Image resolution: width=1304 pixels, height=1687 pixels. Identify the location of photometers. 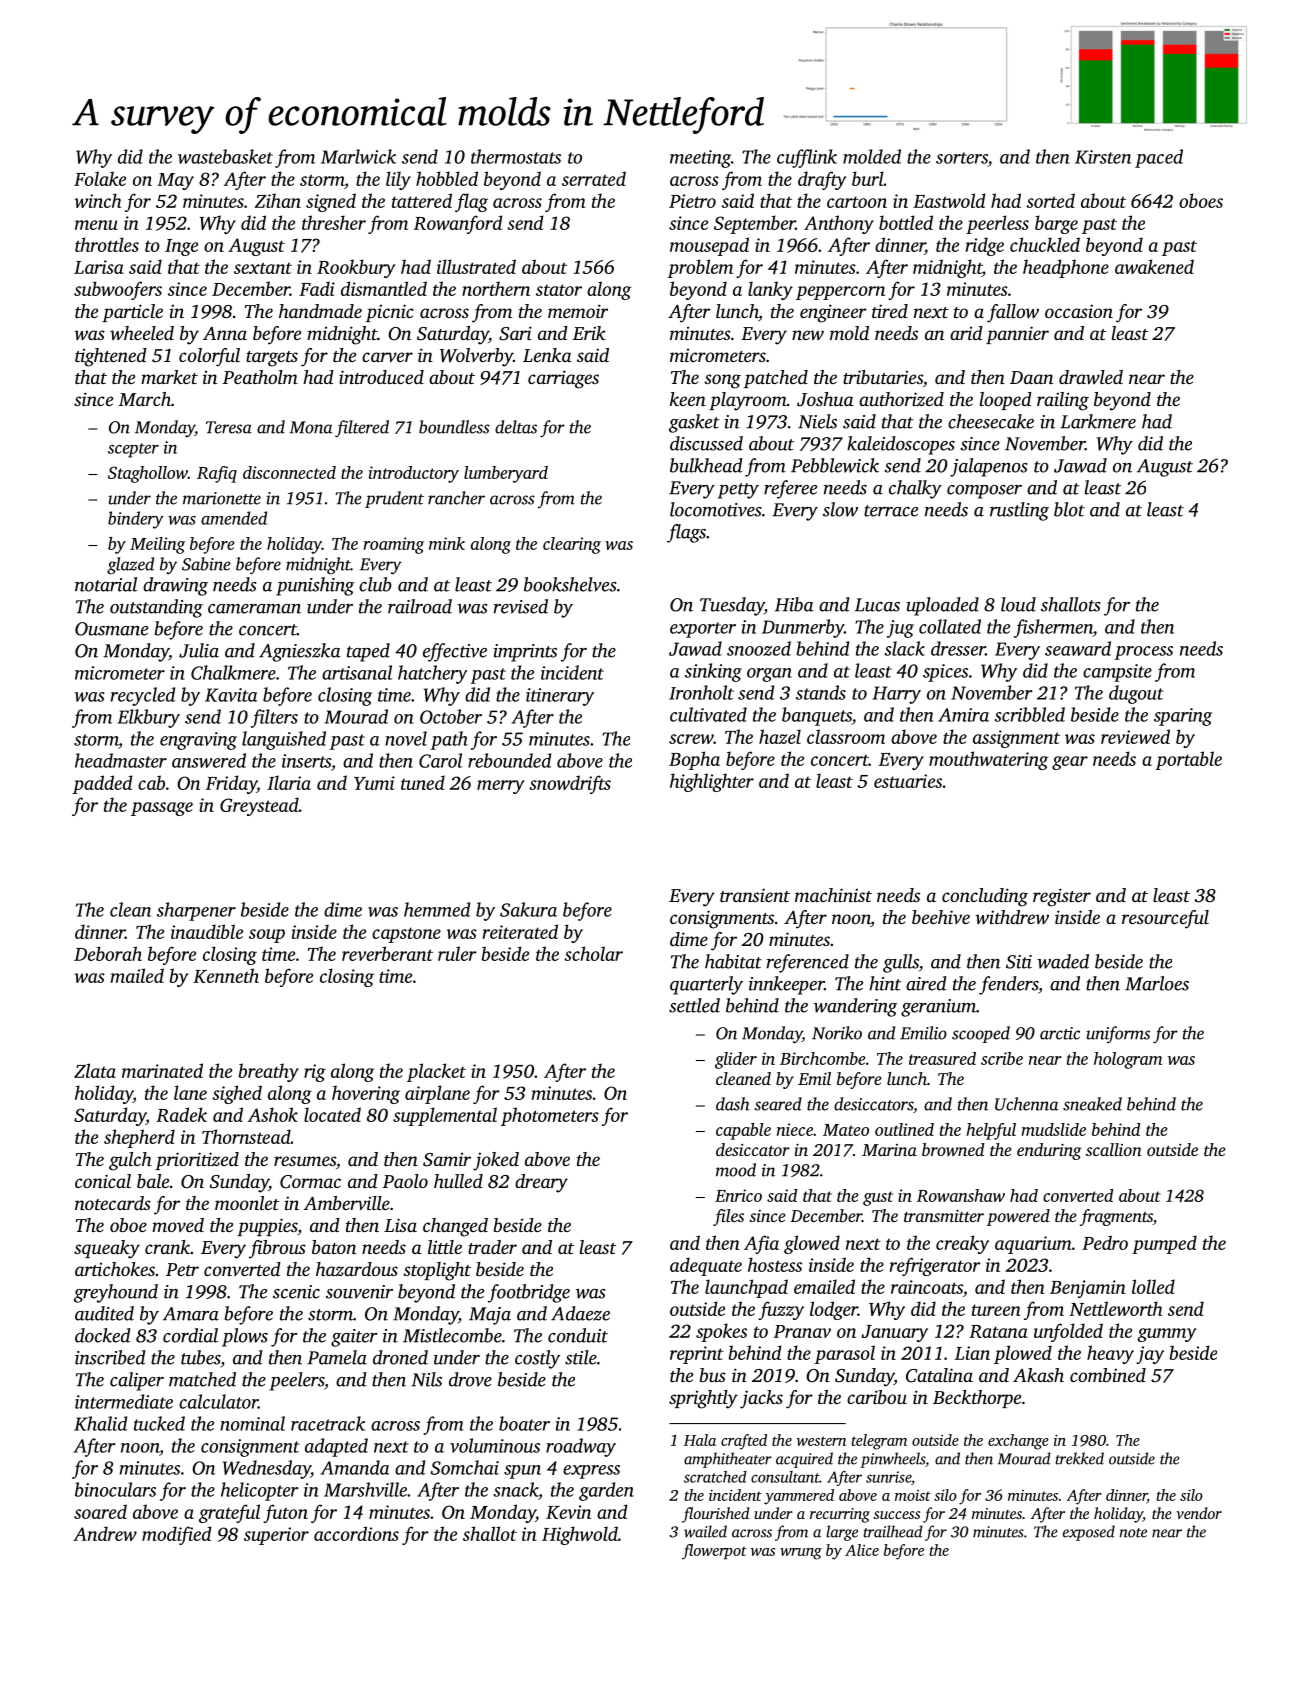
(550, 1116).
